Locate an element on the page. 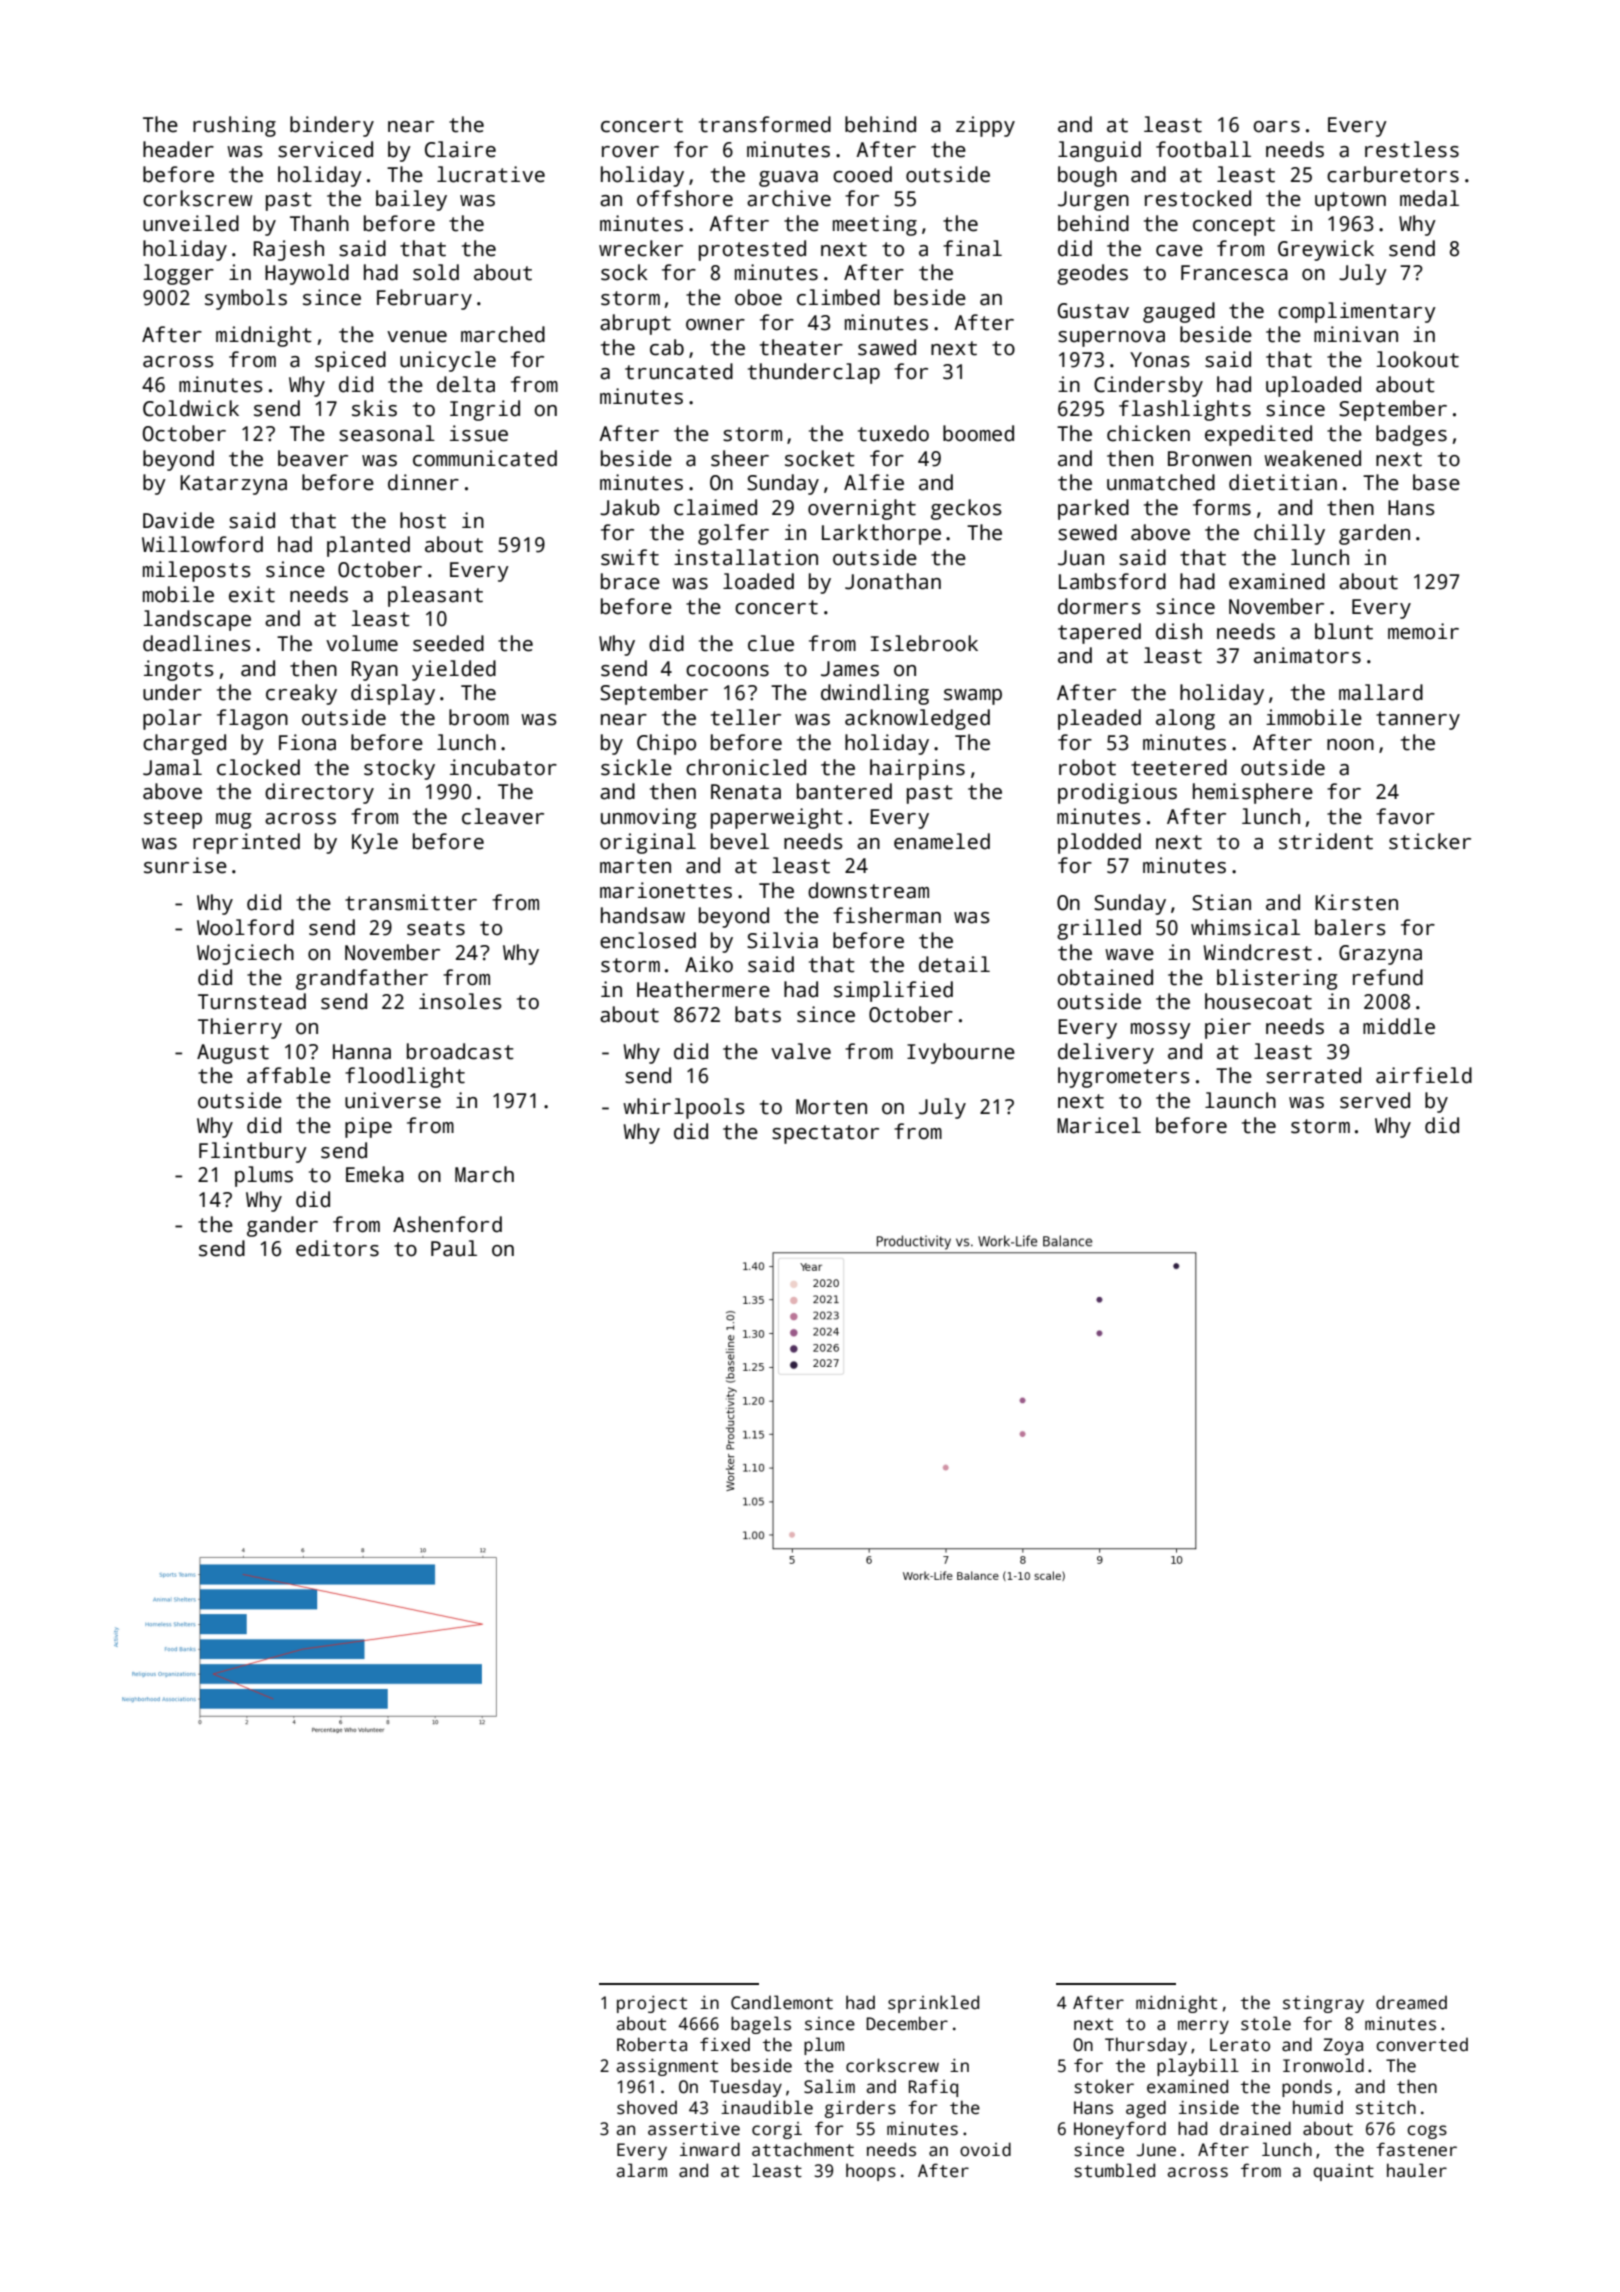  memoir is located at coordinates (1423, 631).
